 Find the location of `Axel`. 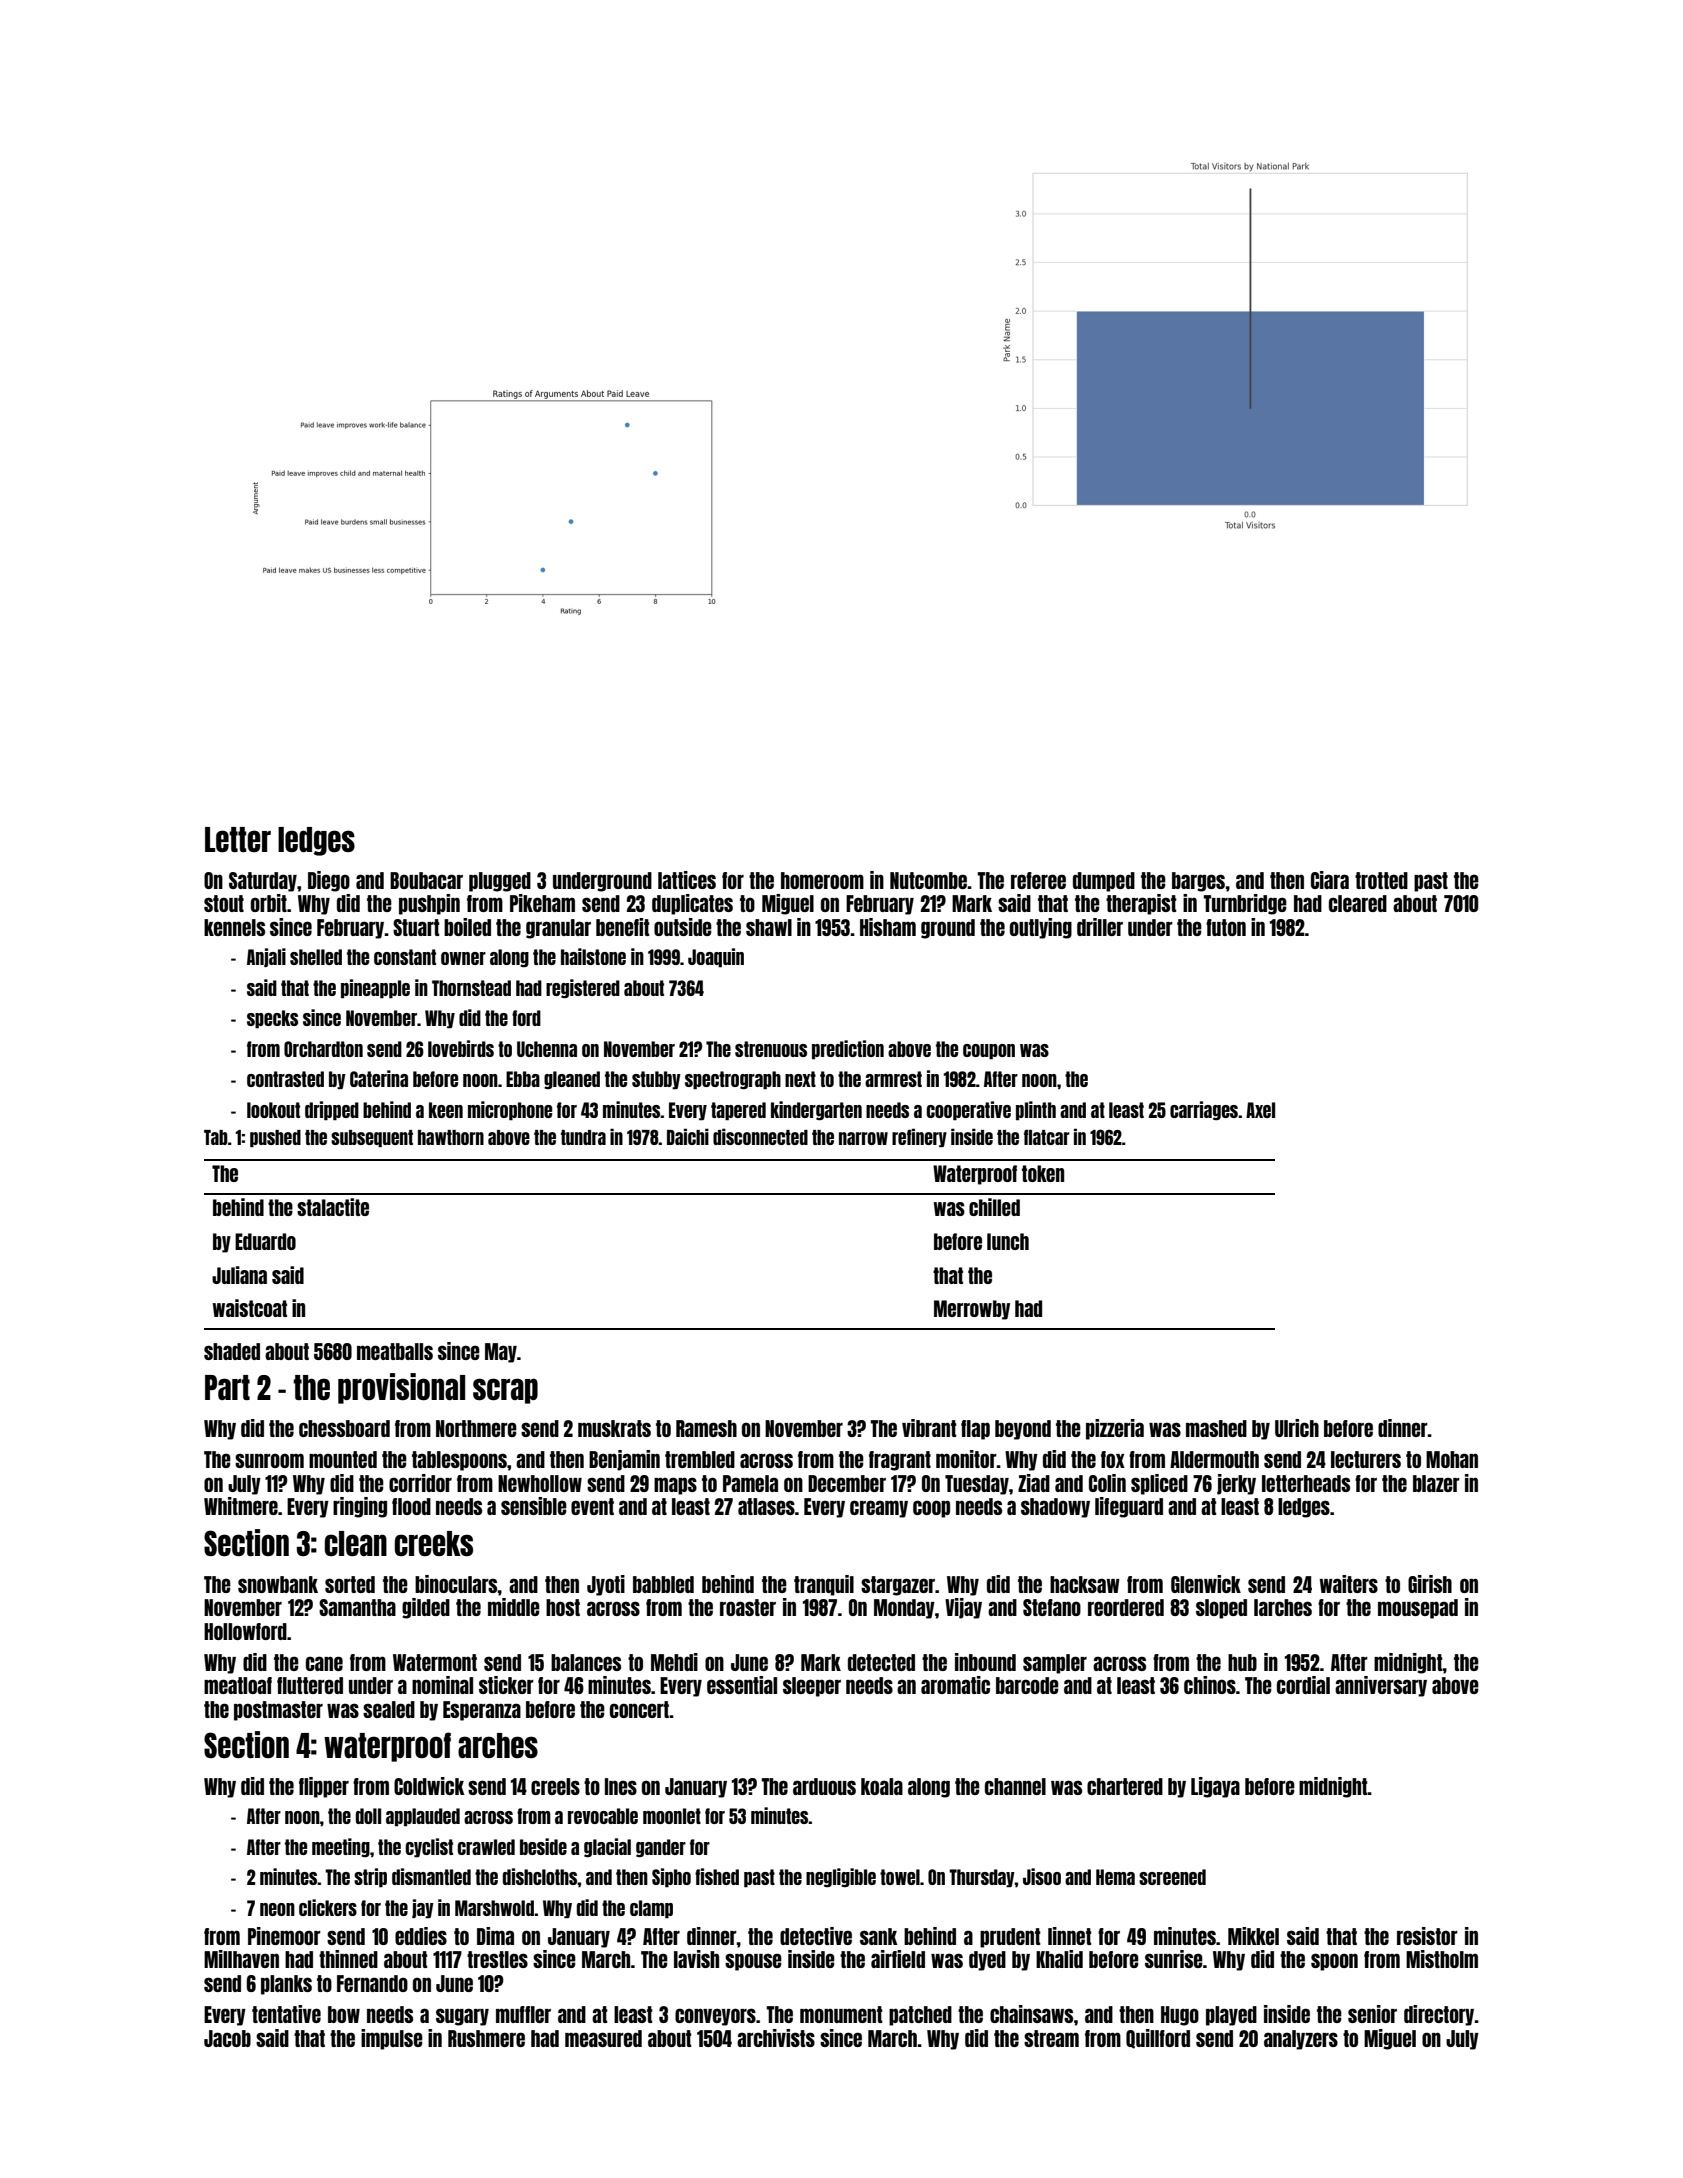

Axel is located at coordinates (1260, 1110).
